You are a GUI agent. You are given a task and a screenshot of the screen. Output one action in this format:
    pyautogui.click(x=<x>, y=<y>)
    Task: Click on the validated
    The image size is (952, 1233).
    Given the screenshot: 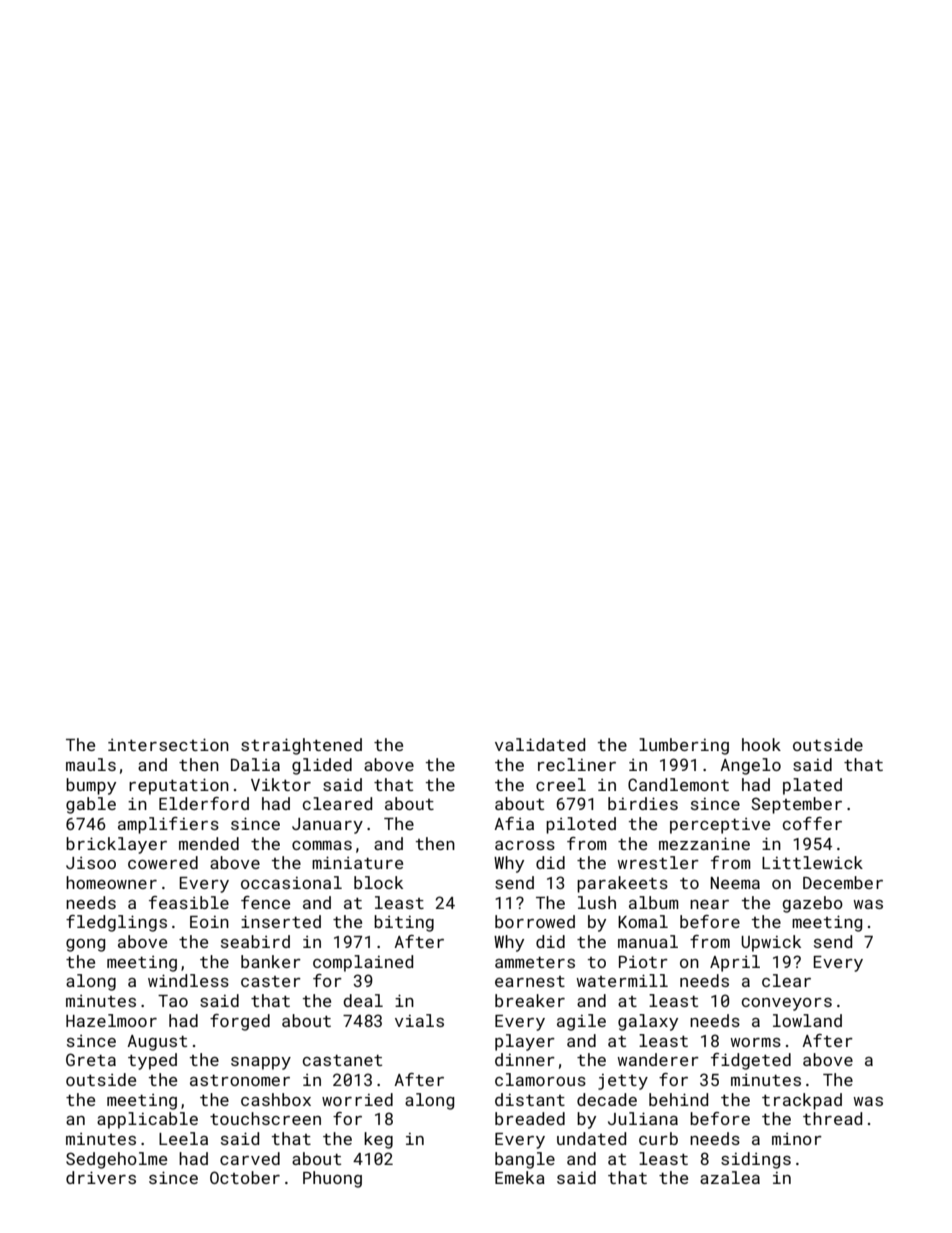 What is the action you would take?
    pyautogui.click(x=540, y=744)
